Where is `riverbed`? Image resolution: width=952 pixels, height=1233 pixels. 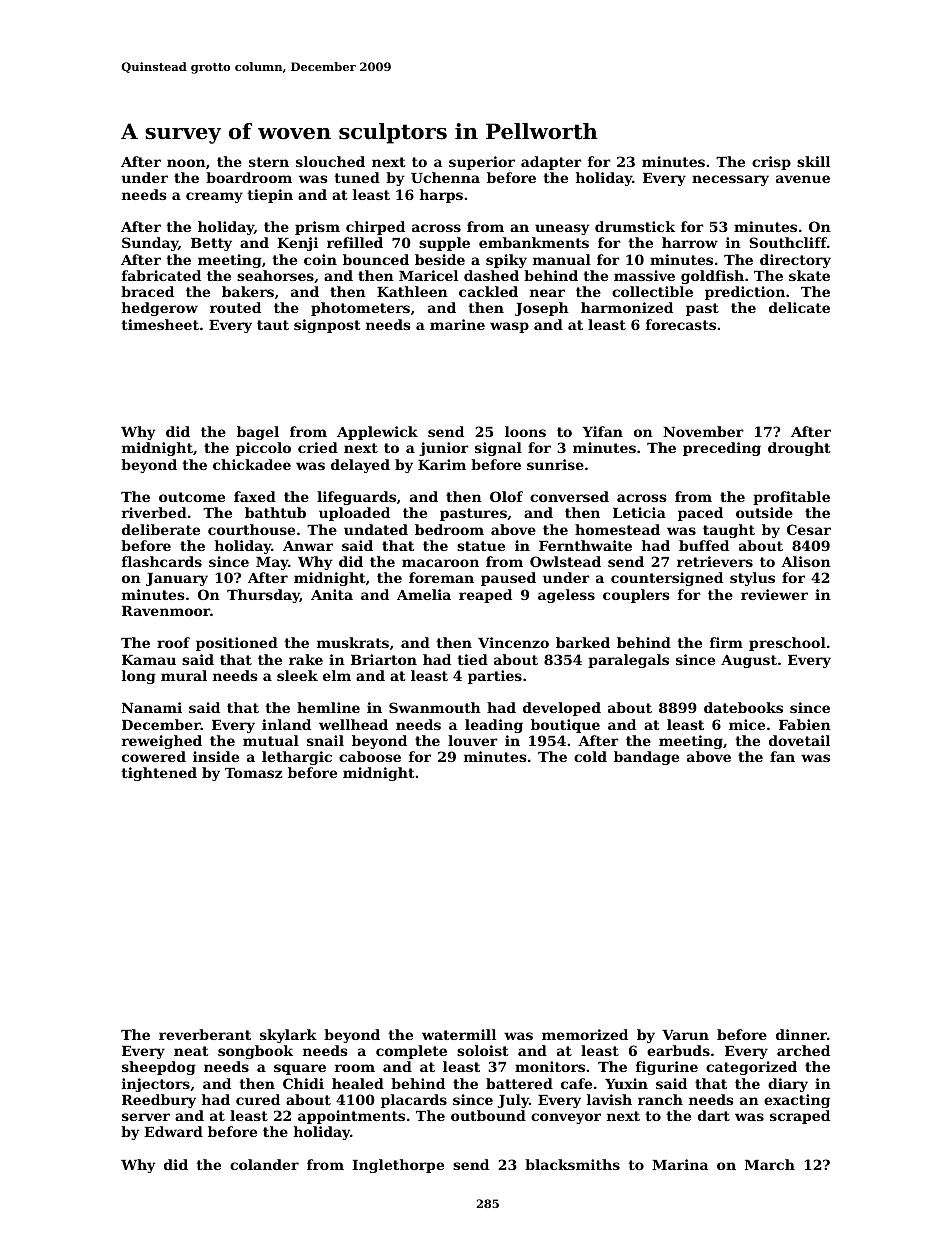 riverbed is located at coordinates (154, 512).
